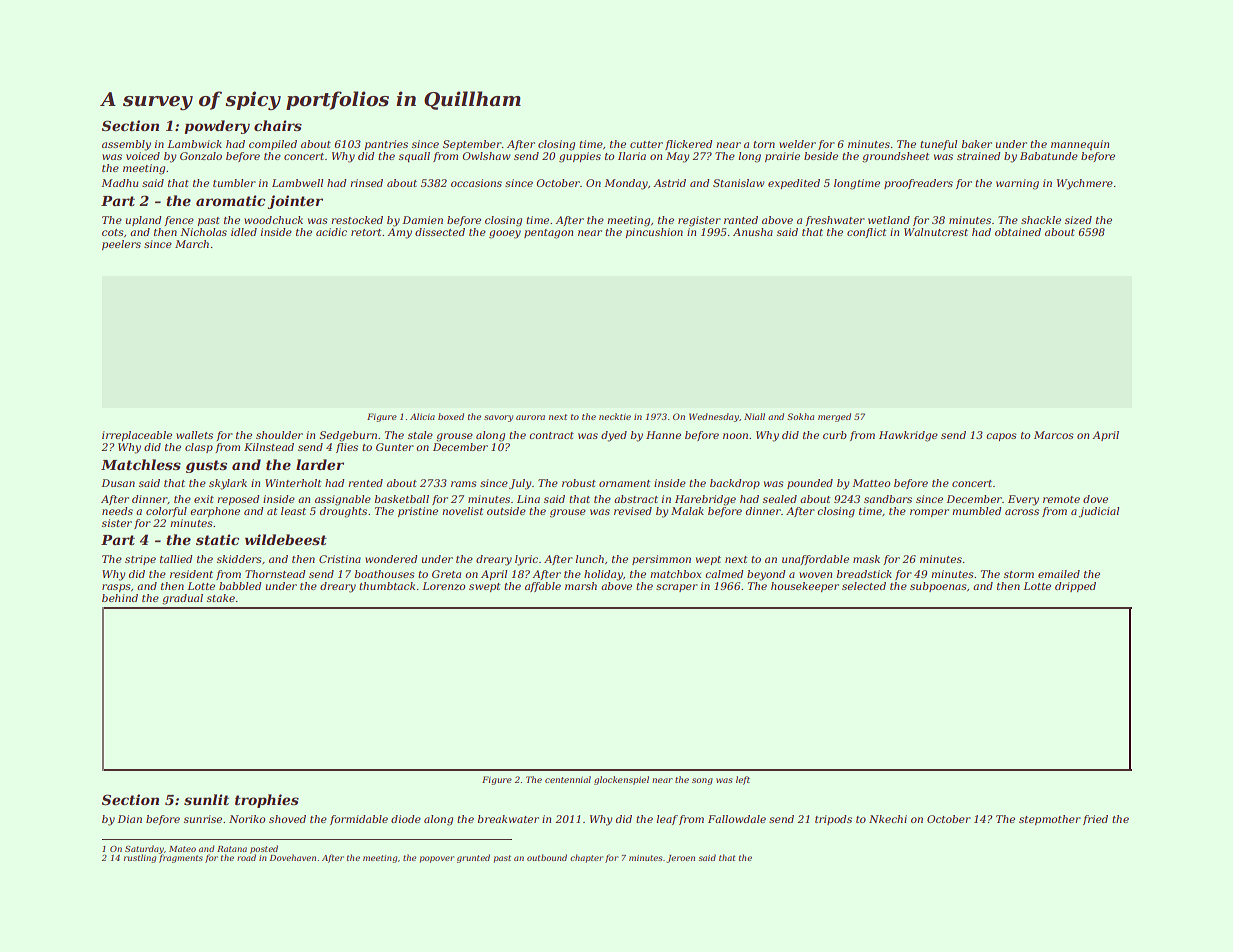 This page has height=952, width=1233. What do you see at coordinates (677, 588) in the page?
I see `scraper` at bounding box center [677, 588].
